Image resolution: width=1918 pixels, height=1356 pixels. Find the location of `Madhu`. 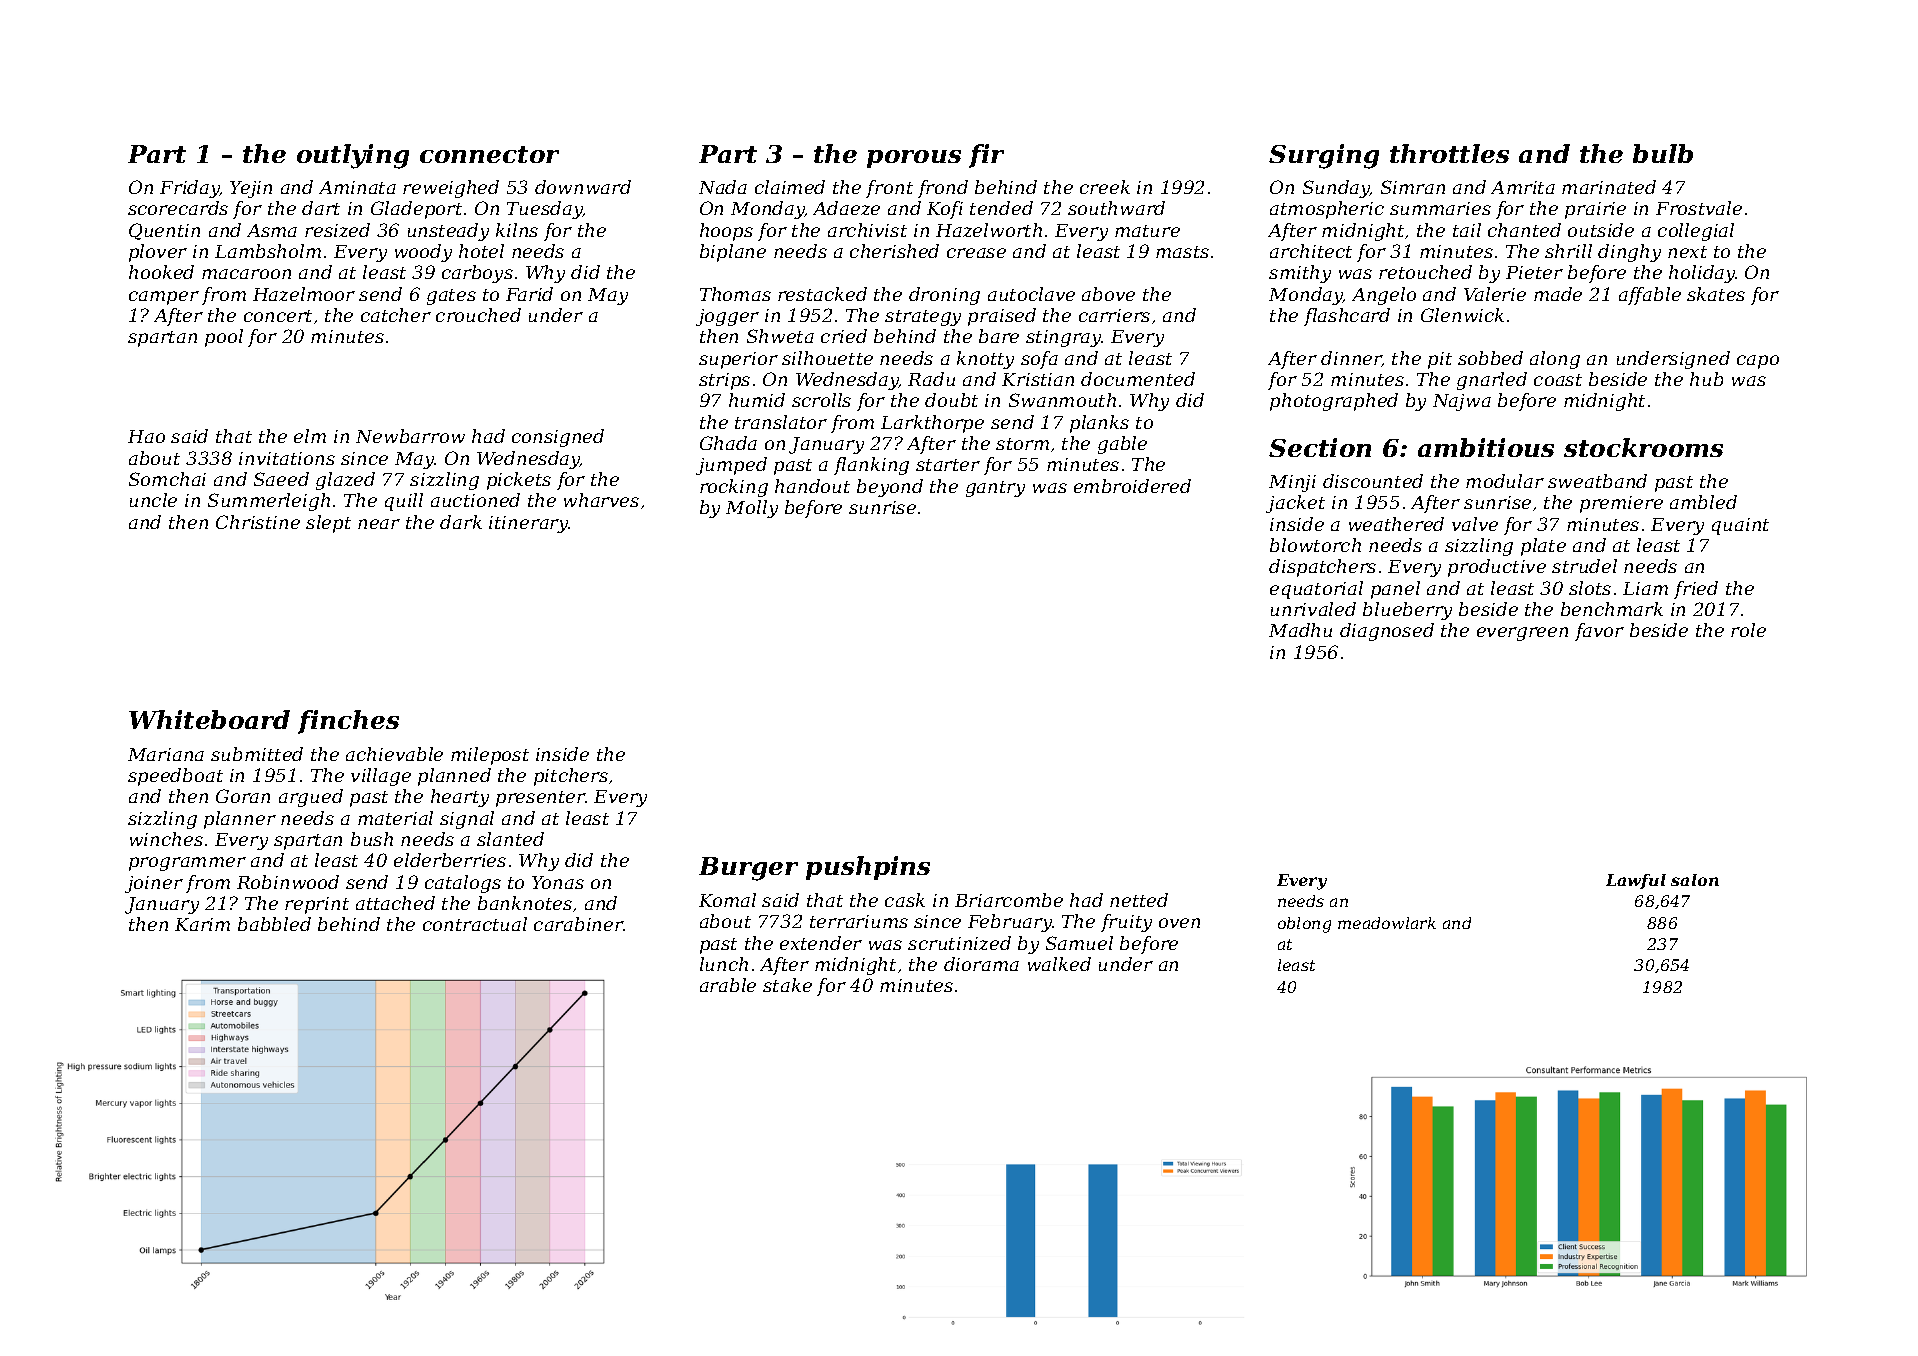

Madhu is located at coordinates (1300, 630).
